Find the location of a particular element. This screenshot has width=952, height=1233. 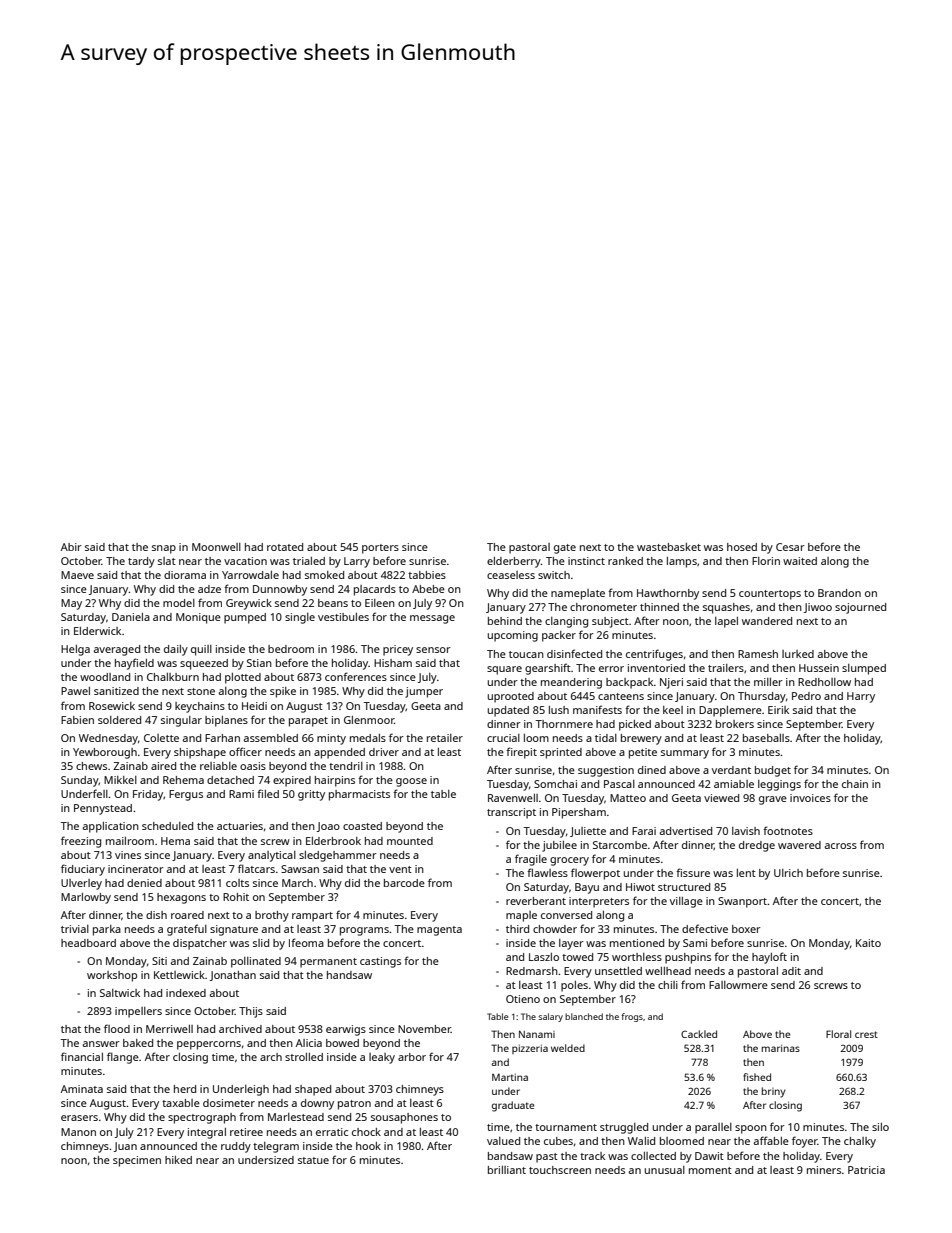

Cesar is located at coordinates (790, 547).
